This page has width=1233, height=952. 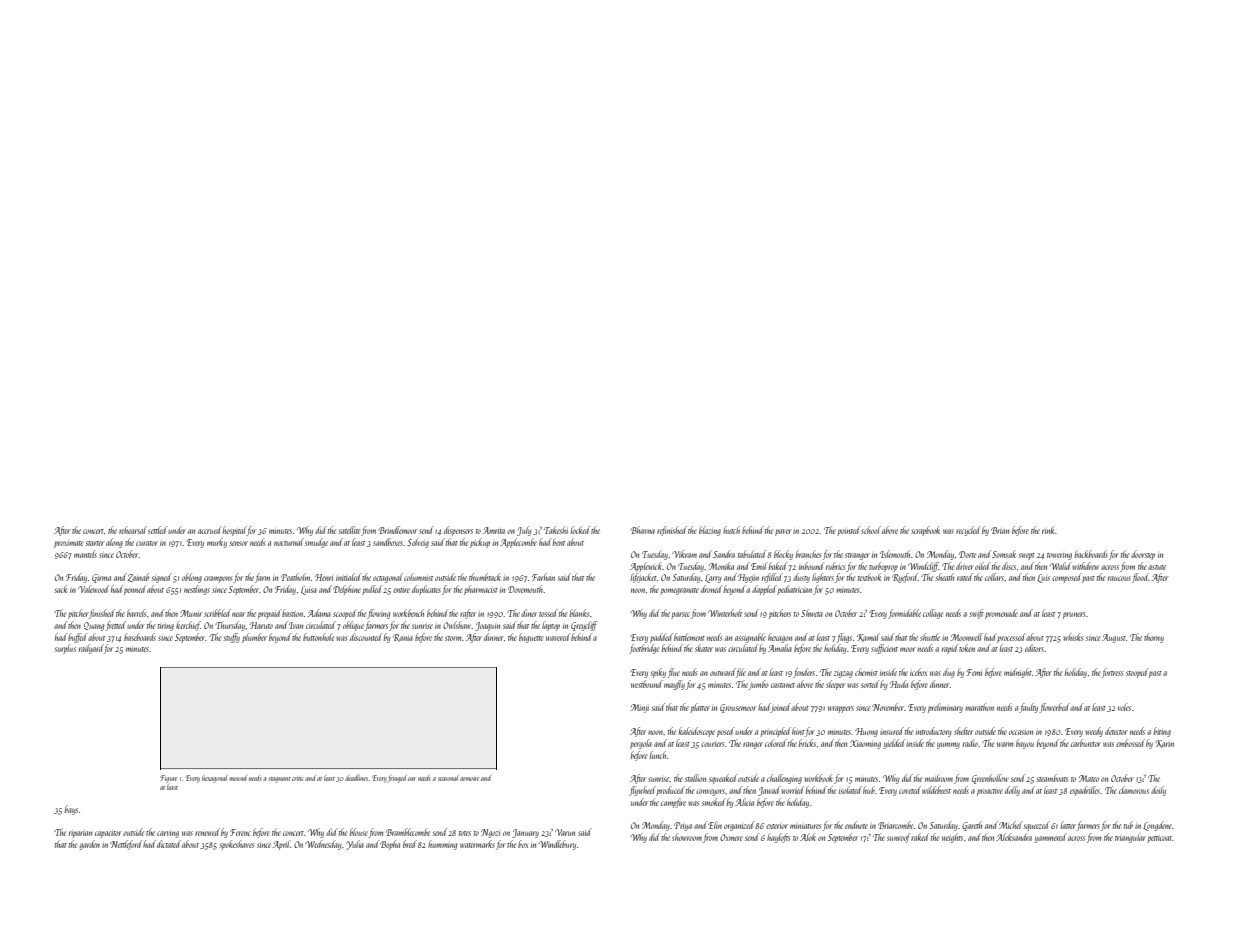 I want to click on baked, so click(x=778, y=566).
